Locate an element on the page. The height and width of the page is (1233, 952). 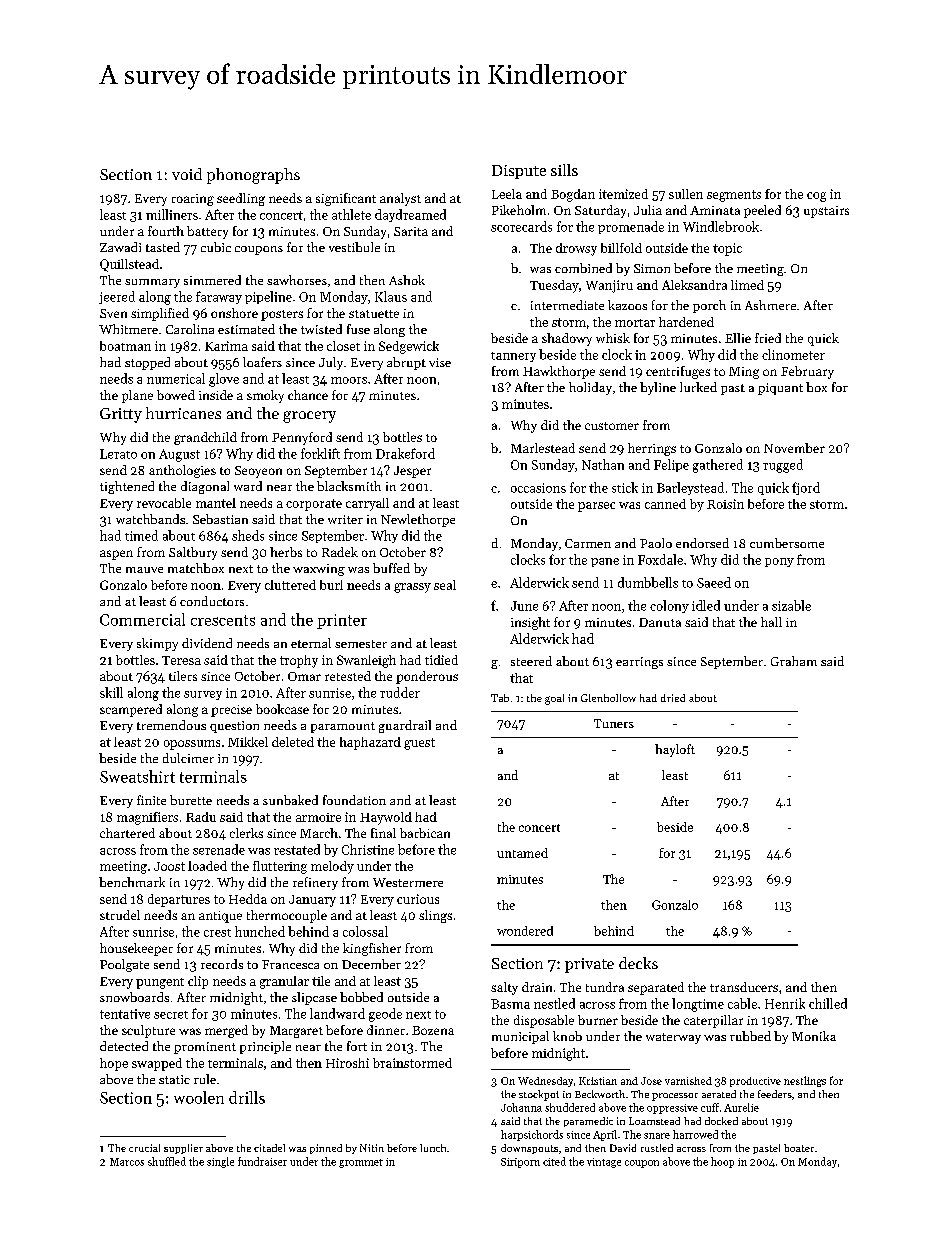
cog is located at coordinates (816, 197).
